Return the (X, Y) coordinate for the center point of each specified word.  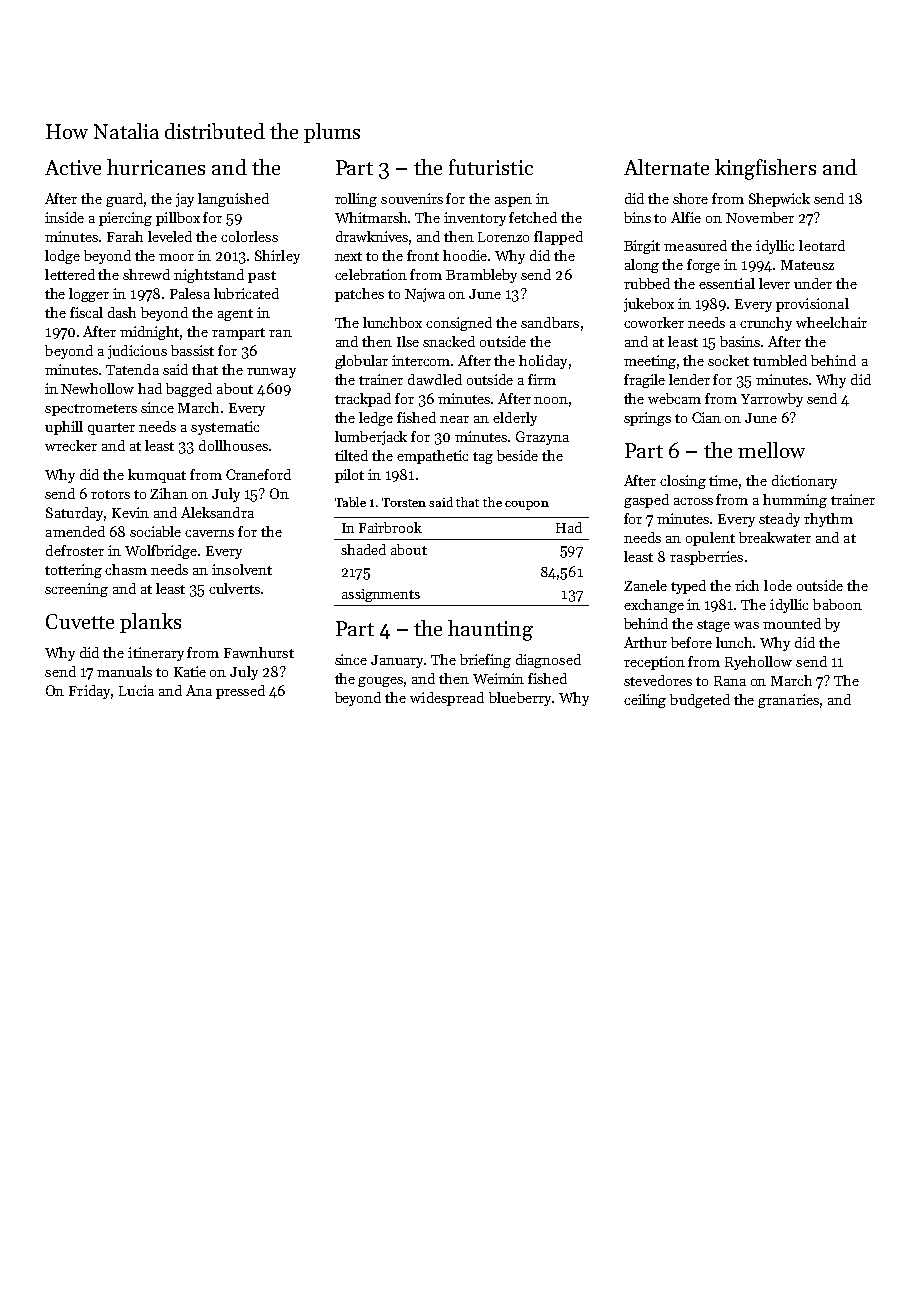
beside (517, 455)
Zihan (169, 493)
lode (778, 585)
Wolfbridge (161, 552)
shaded (363, 549)
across (693, 501)
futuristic (491, 167)
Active (73, 167)
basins (740, 341)
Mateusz (807, 265)
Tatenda (132, 369)
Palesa (190, 293)
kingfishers (765, 169)
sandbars (550, 322)
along (642, 266)
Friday (90, 692)
